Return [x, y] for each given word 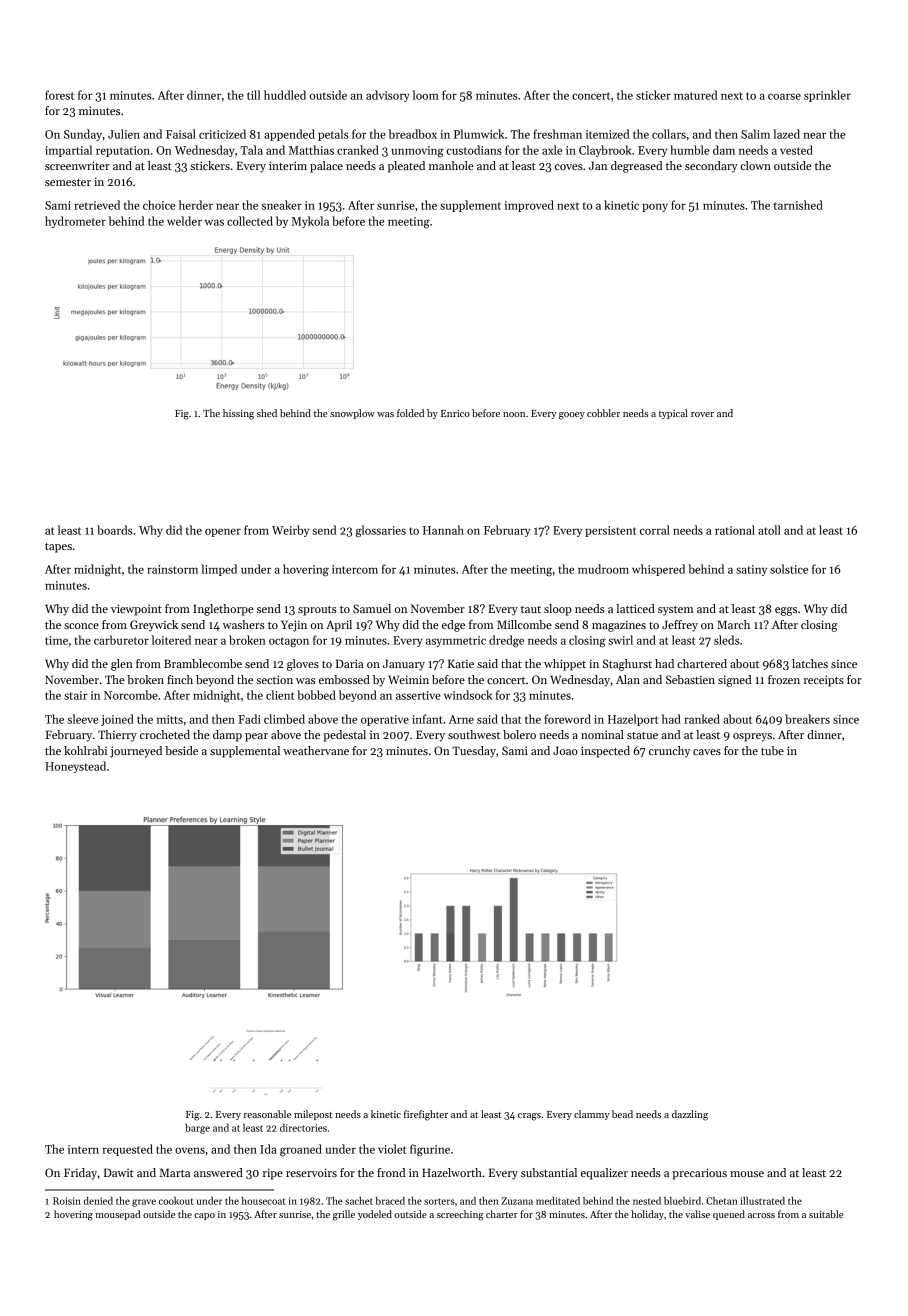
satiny [751, 570]
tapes [58, 548]
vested [796, 150]
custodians [474, 150]
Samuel [372, 608]
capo [204, 1216]
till [253, 95]
